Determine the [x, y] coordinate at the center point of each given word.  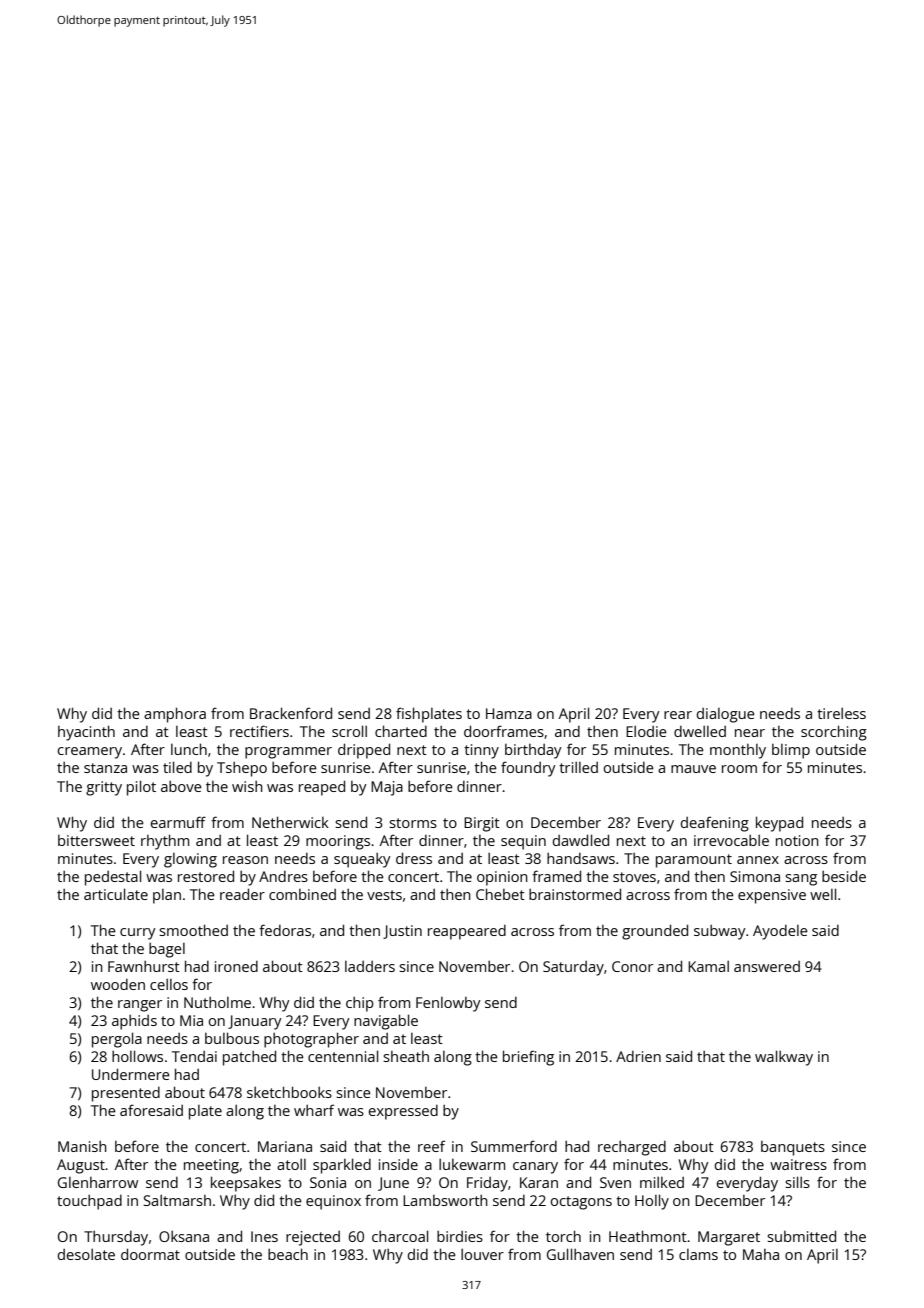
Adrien [638, 1056]
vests [384, 895]
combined [302, 894]
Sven [615, 1182]
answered [767, 966]
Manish [82, 1146]
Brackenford [291, 713]
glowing [190, 860]
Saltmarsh [177, 1200]
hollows [137, 1056]
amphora [175, 715]
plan [167, 896]
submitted [801, 1236]
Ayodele [780, 932]
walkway [784, 1058]
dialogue [726, 715]
